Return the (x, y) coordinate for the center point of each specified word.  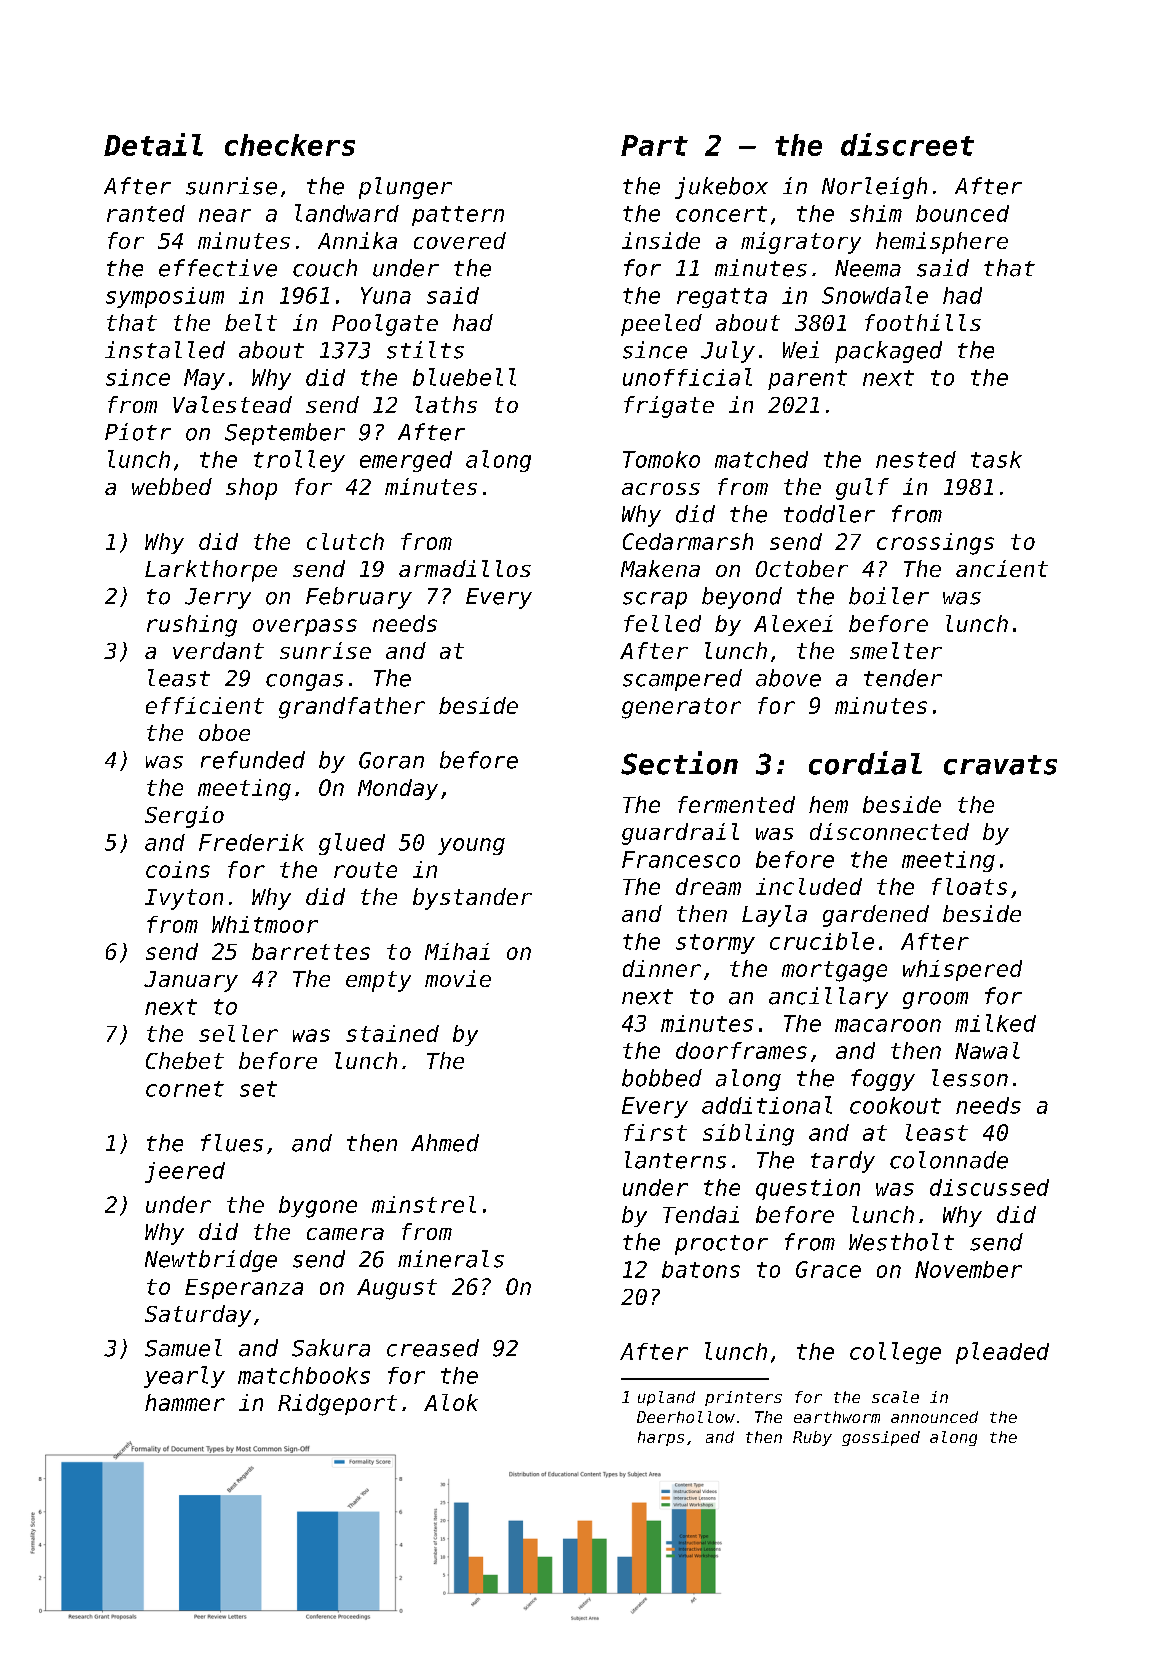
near (225, 215)
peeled (661, 325)
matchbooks (304, 1375)
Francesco (681, 859)
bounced (962, 213)
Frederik (251, 842)
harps (661, 1438)
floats (969, 886)
